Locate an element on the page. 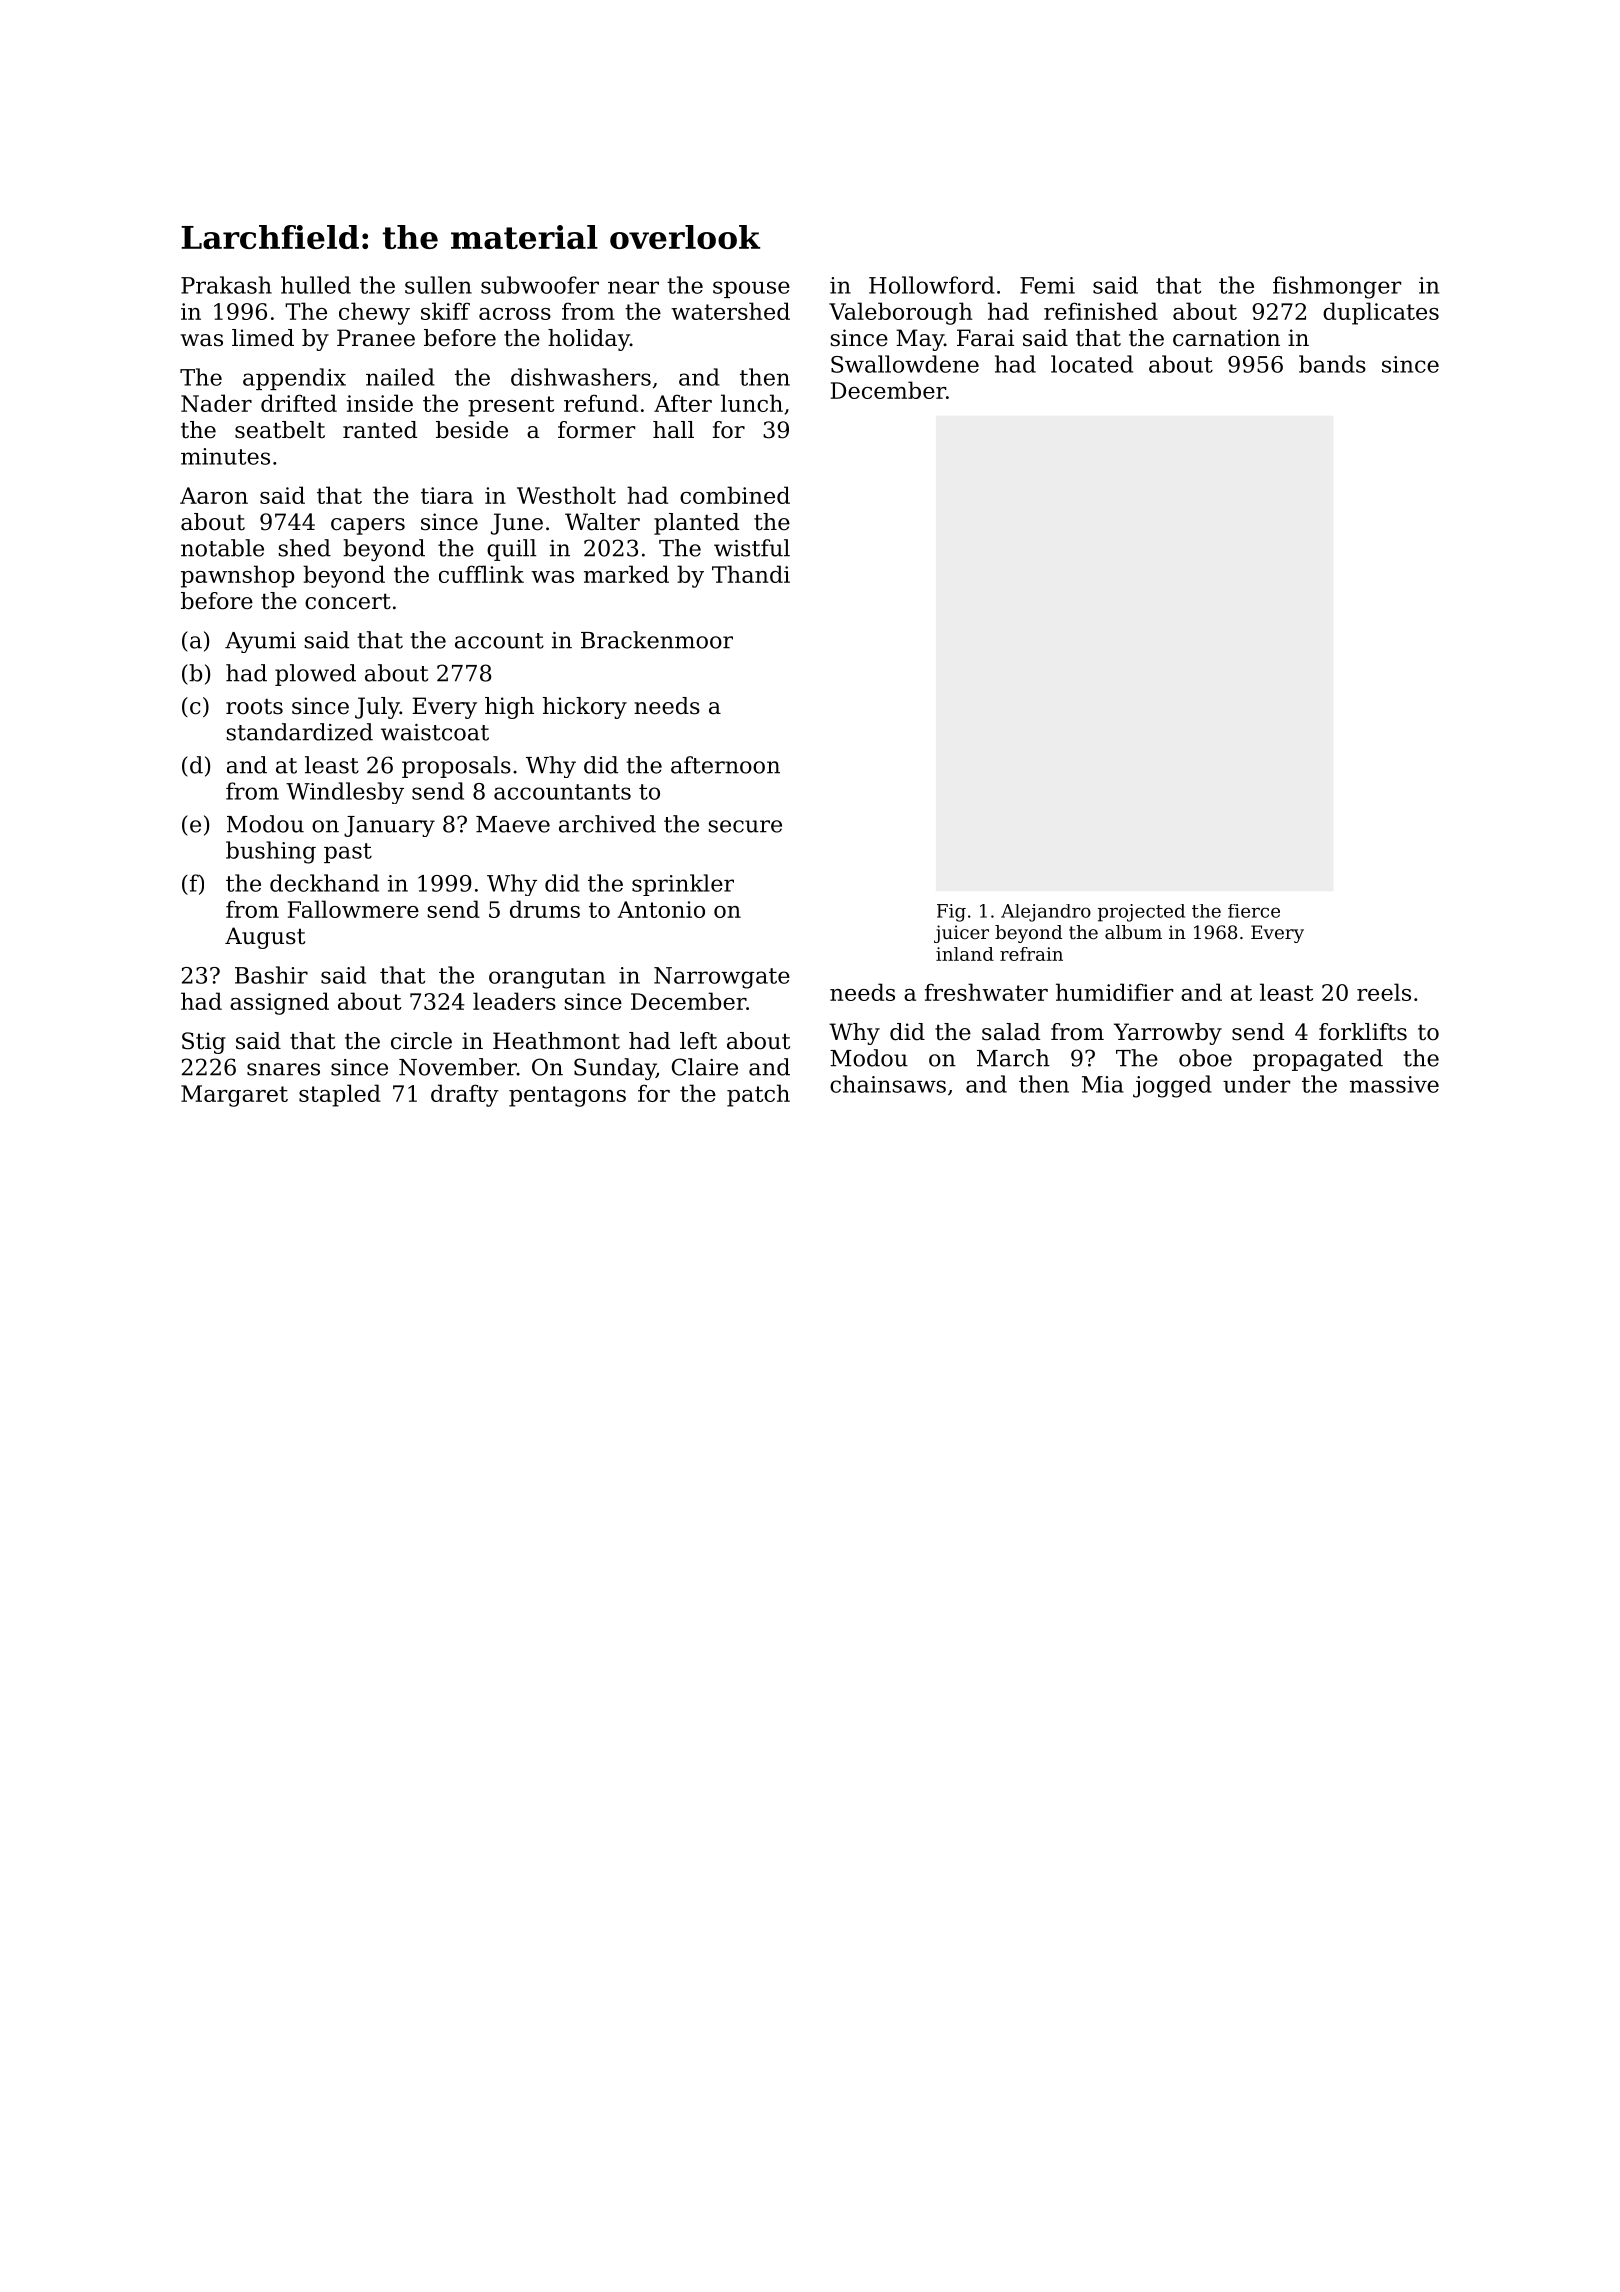  drums is located at coordinates (545, 909).
